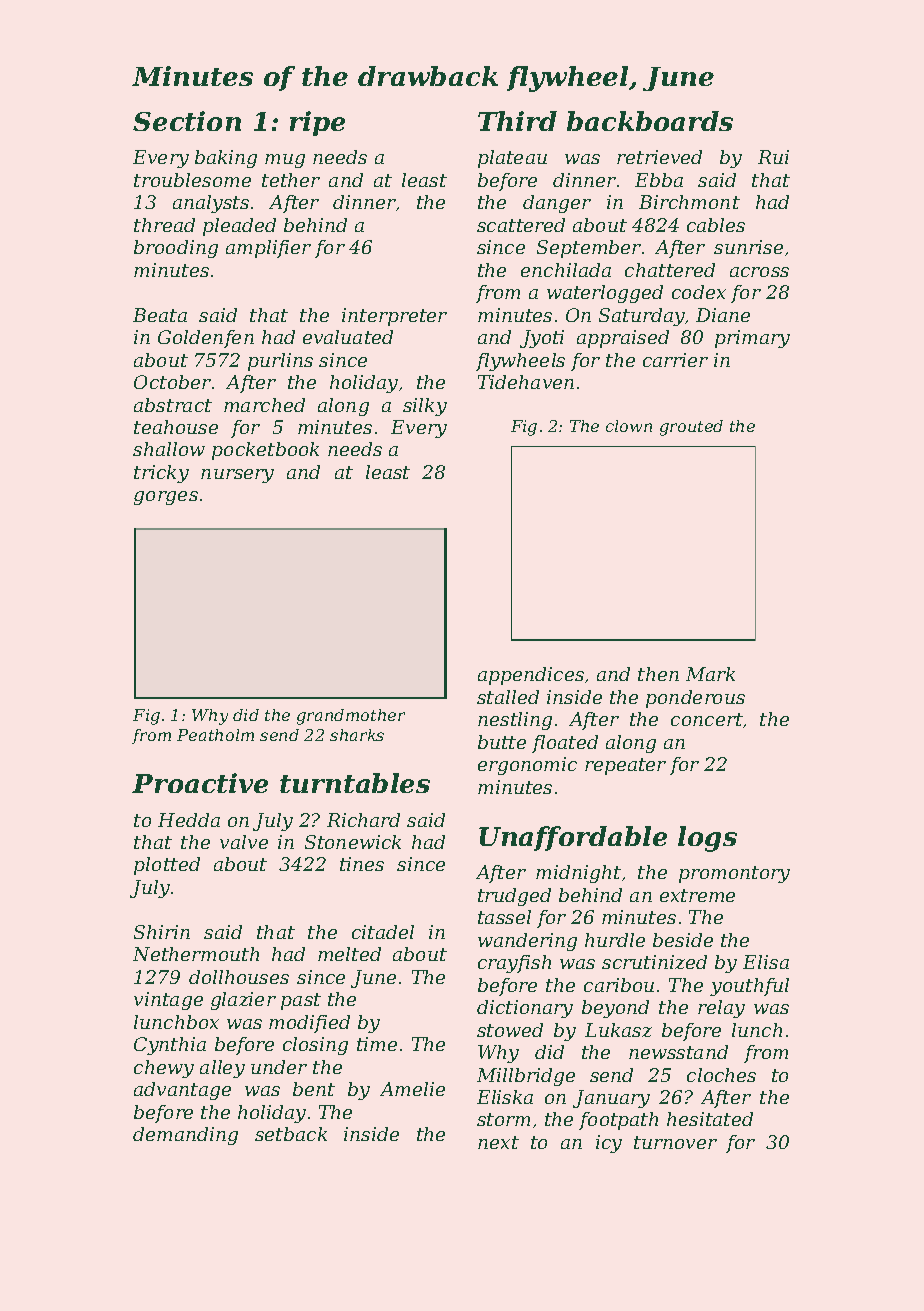 This screenshot has height=1311, width=924. What do you see at coordinates (166, 498) in the screenshot?
I see `gorges` at bounding box center [166, 498].
